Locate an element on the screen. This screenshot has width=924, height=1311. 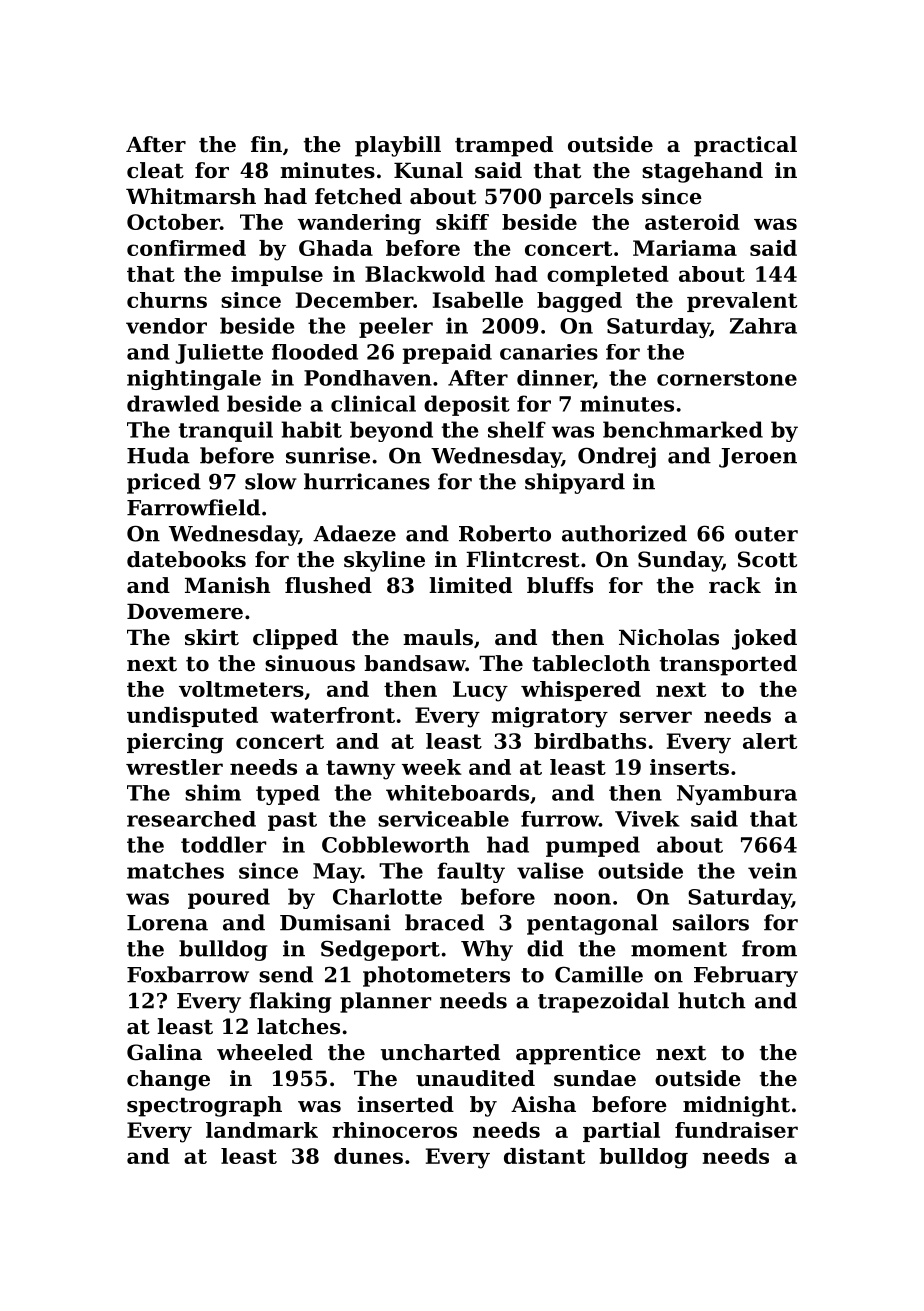
tramped is located at coordinates (504, 146).
